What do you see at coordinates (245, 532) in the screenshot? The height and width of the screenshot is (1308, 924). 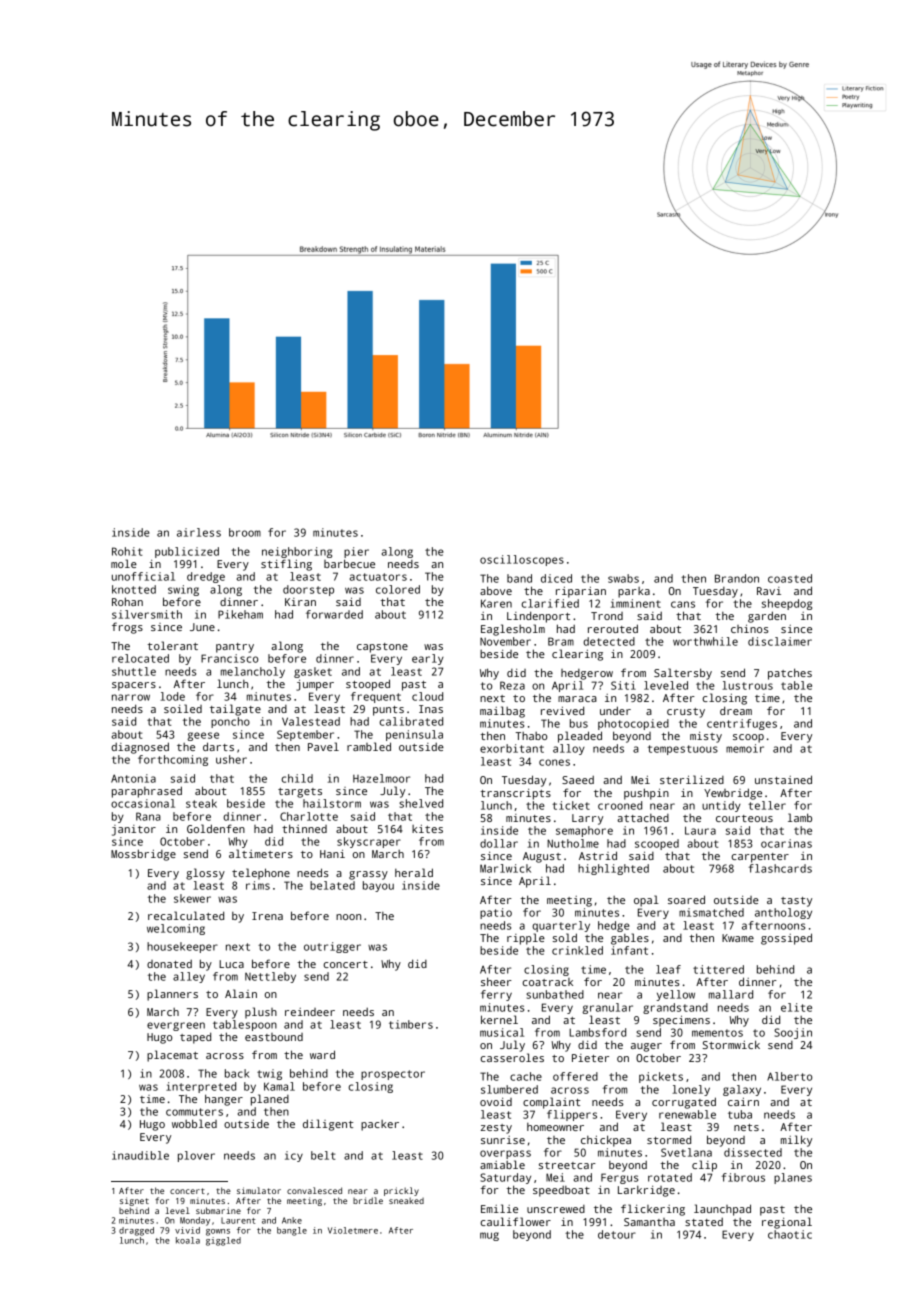 I see `broom` at bounding box center [245, 532].
